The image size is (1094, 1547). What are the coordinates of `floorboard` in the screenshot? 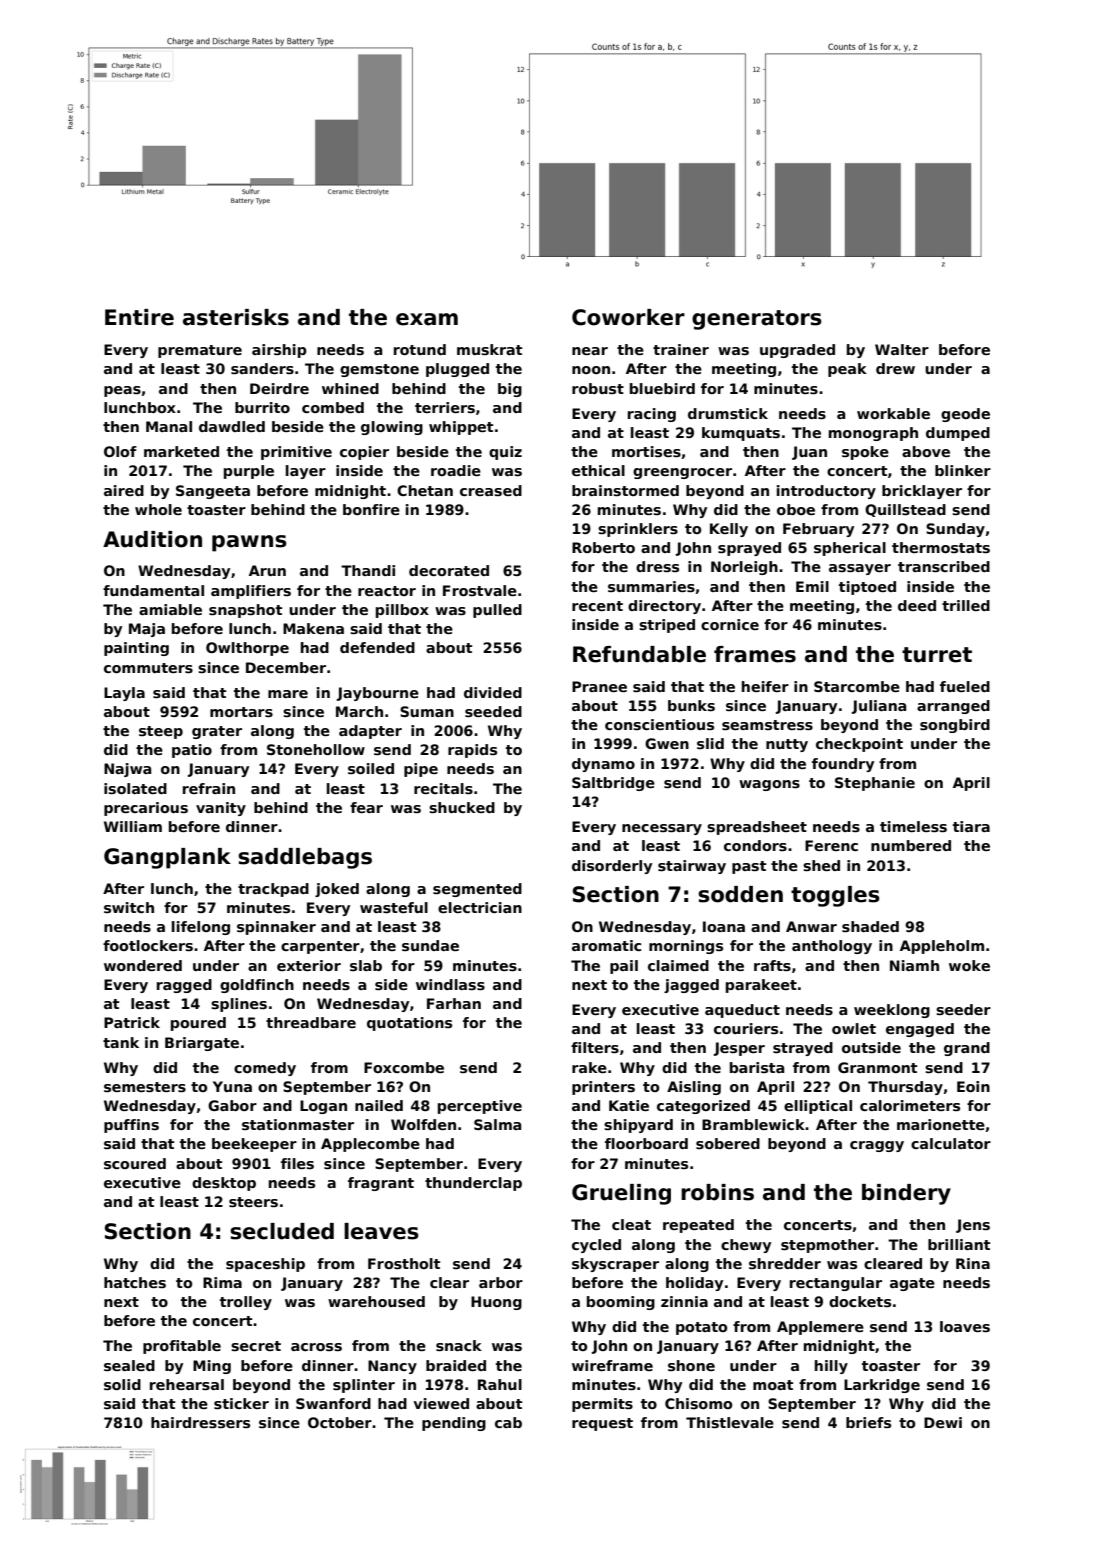 It's located at (646, 1143).
